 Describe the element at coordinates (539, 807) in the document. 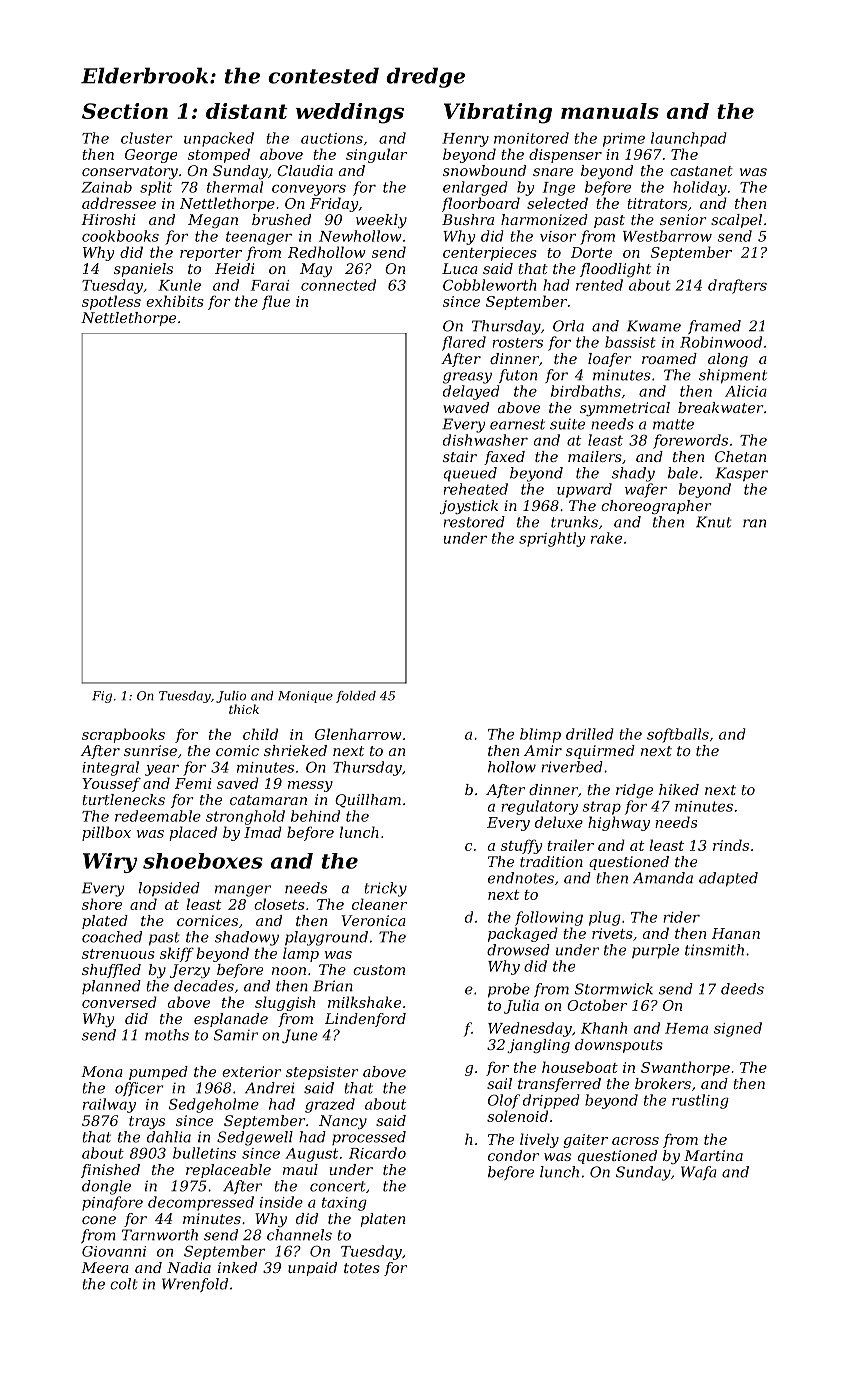

I see `regulatory` at that location.
